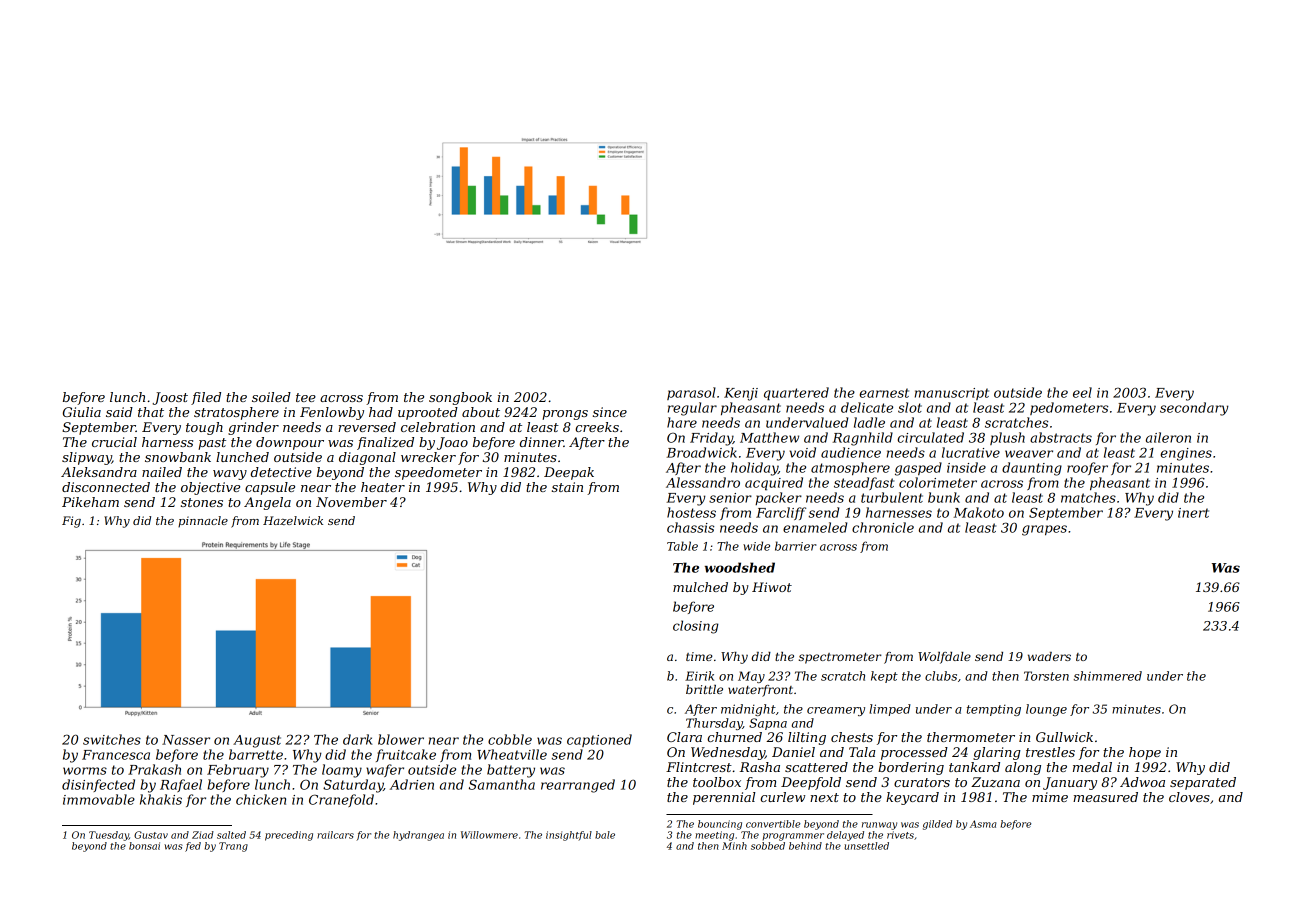 Image resolution: width=1308 pixels, height=924 pixels. Describe the element at coordinates (512, 754) in the screenshot. I see `Wheatville` at that location.
